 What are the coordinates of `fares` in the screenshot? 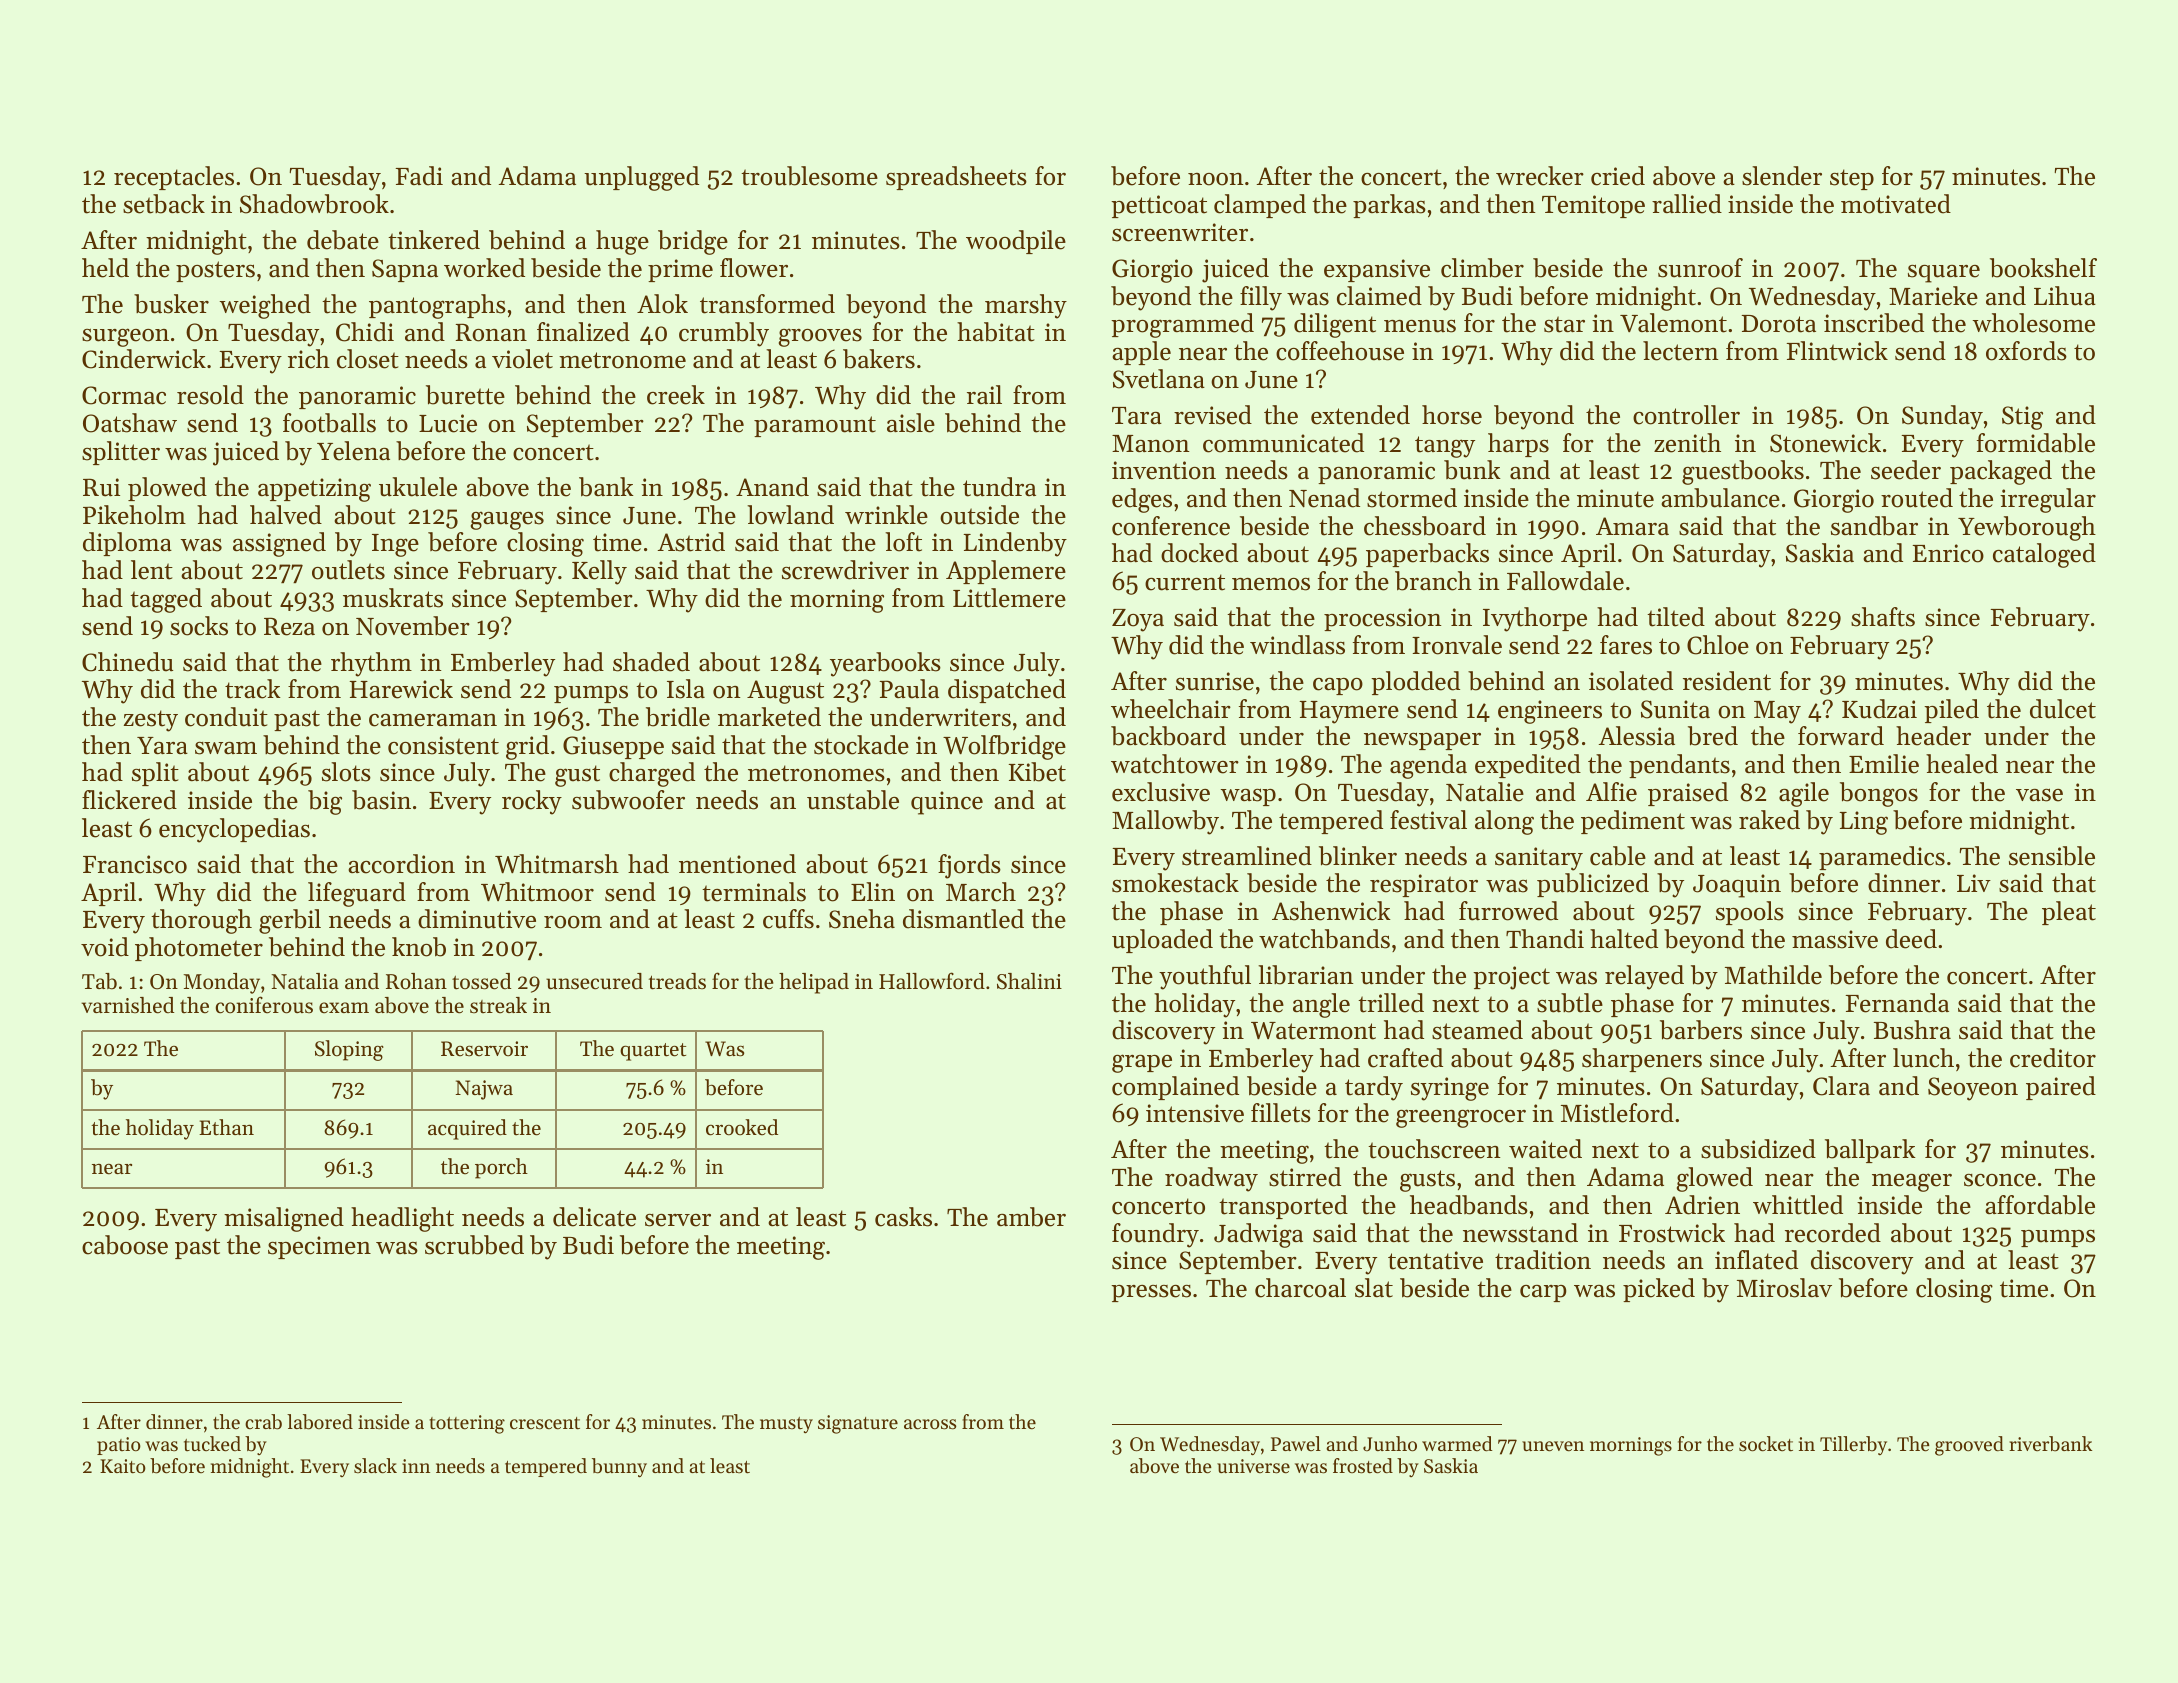 It's located at (1626, 645).
